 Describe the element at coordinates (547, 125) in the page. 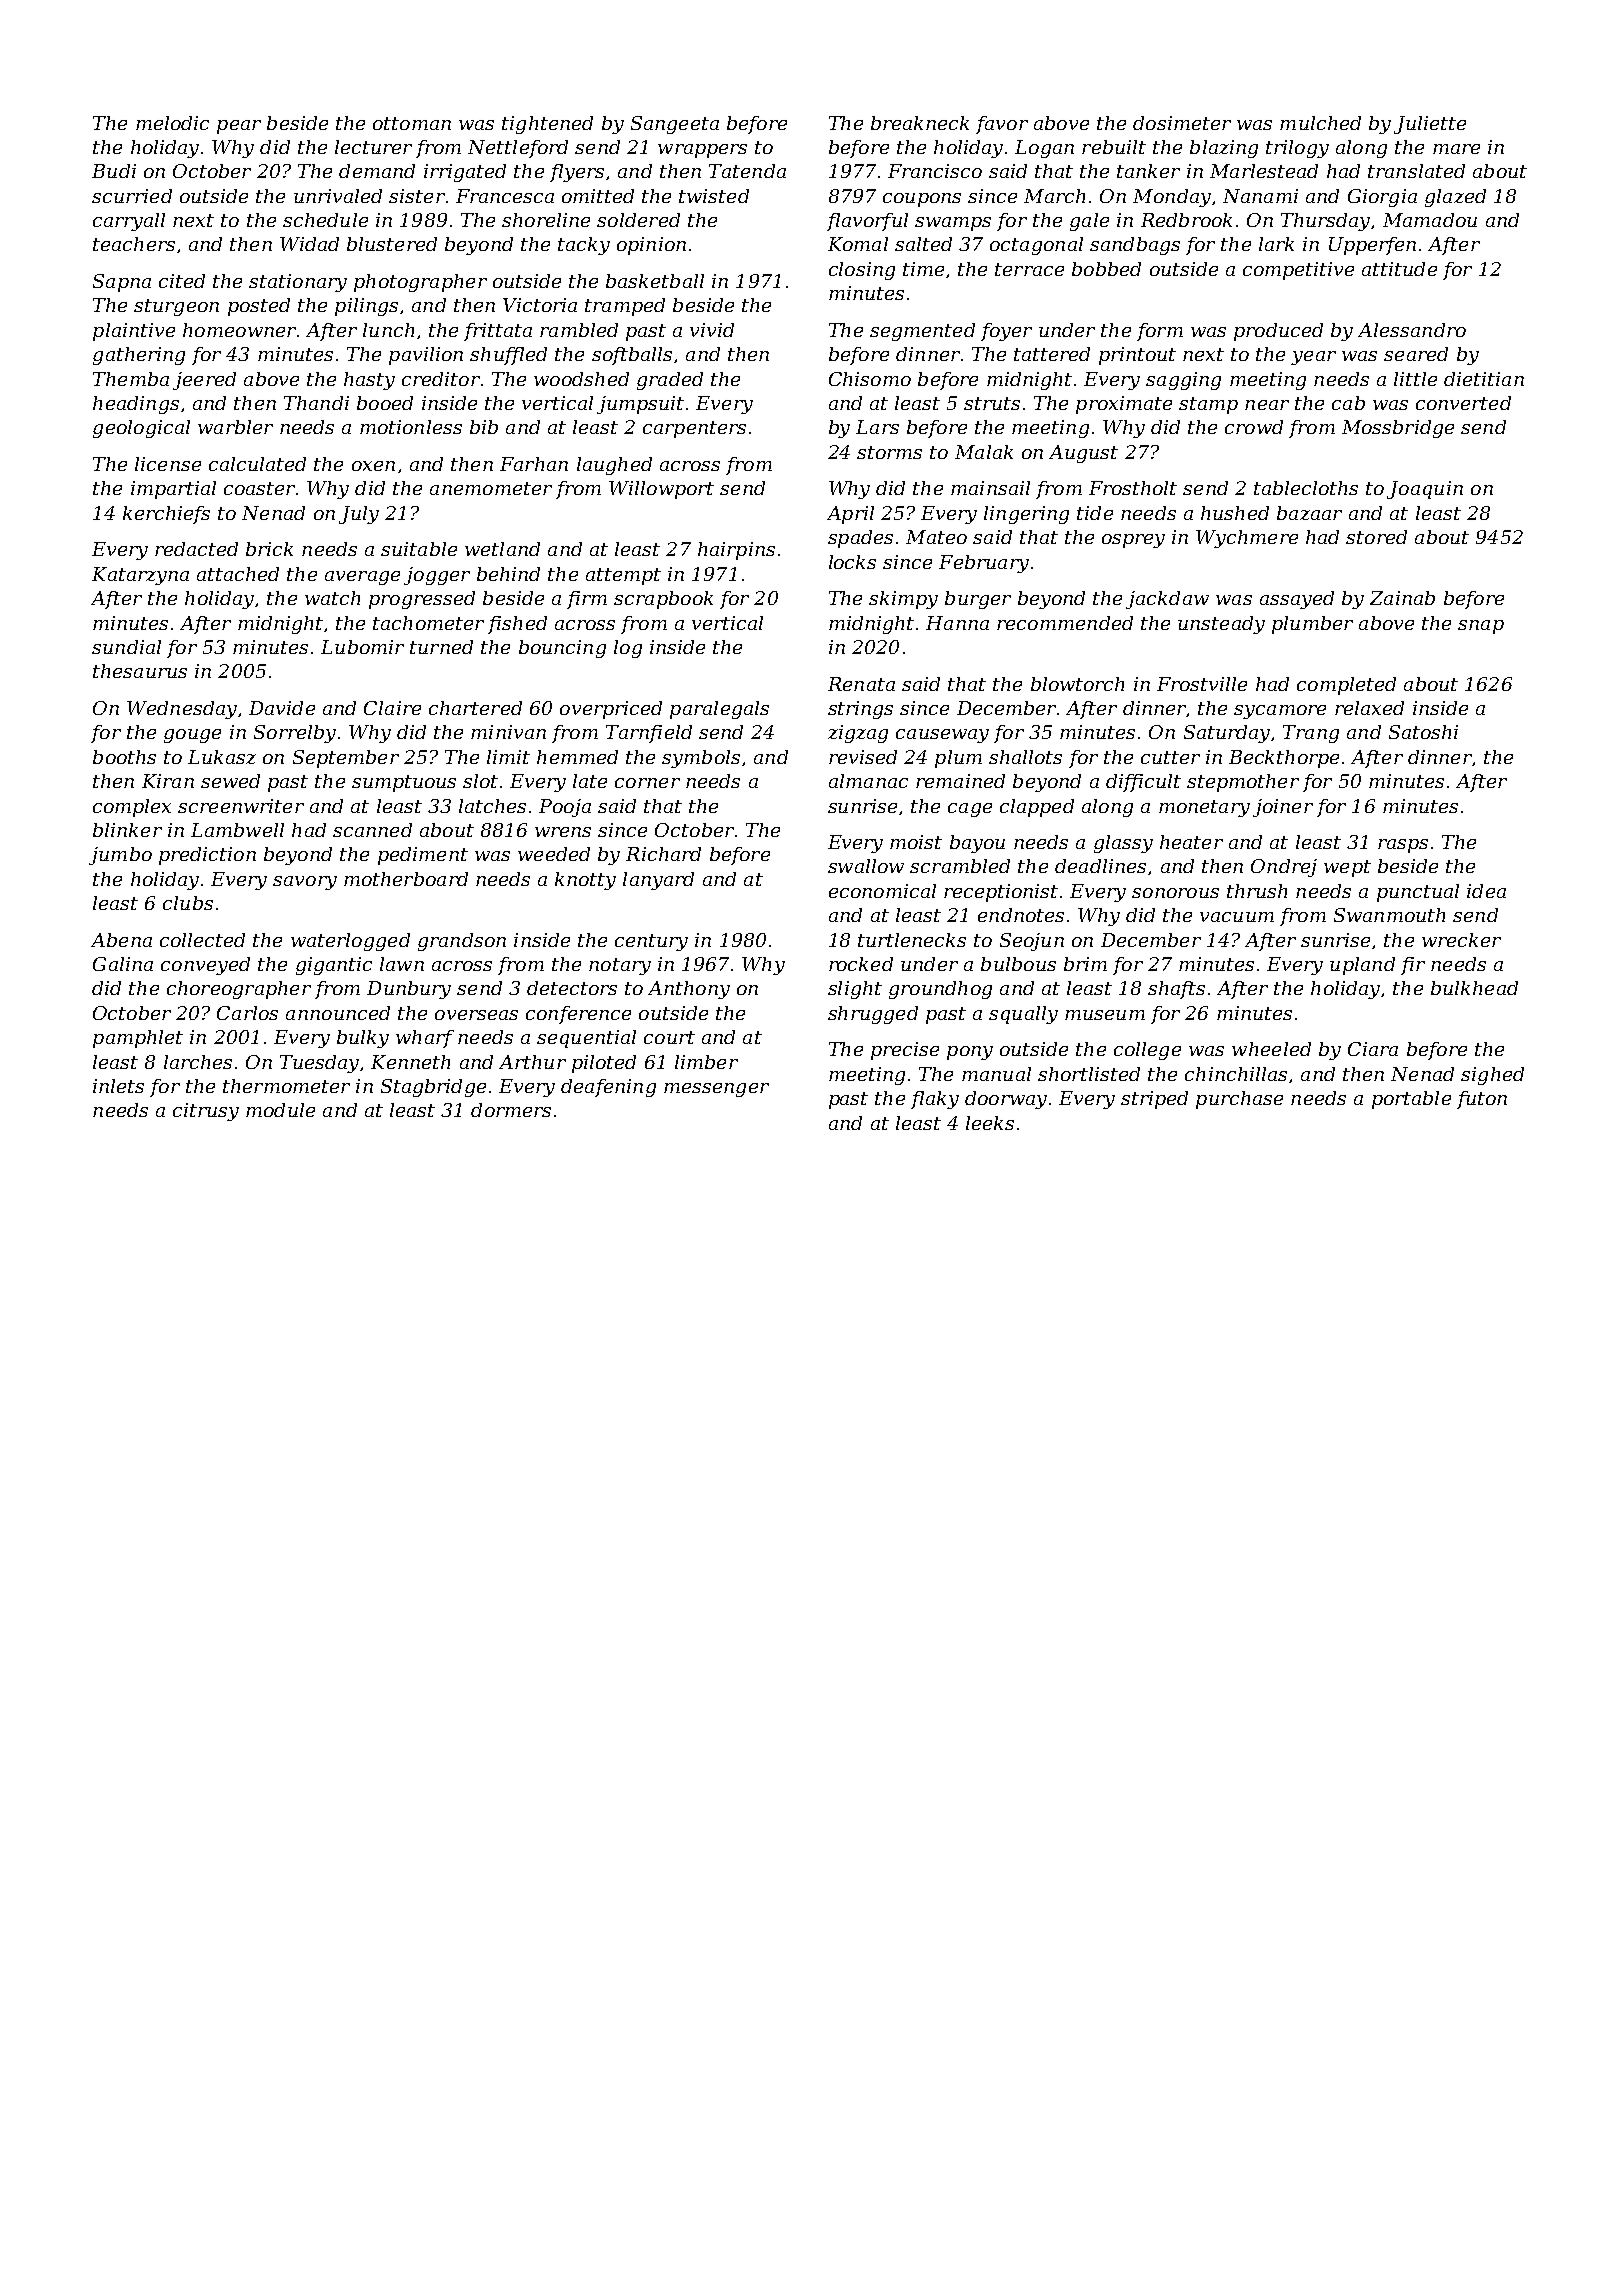

I see `tightened` at that location.
